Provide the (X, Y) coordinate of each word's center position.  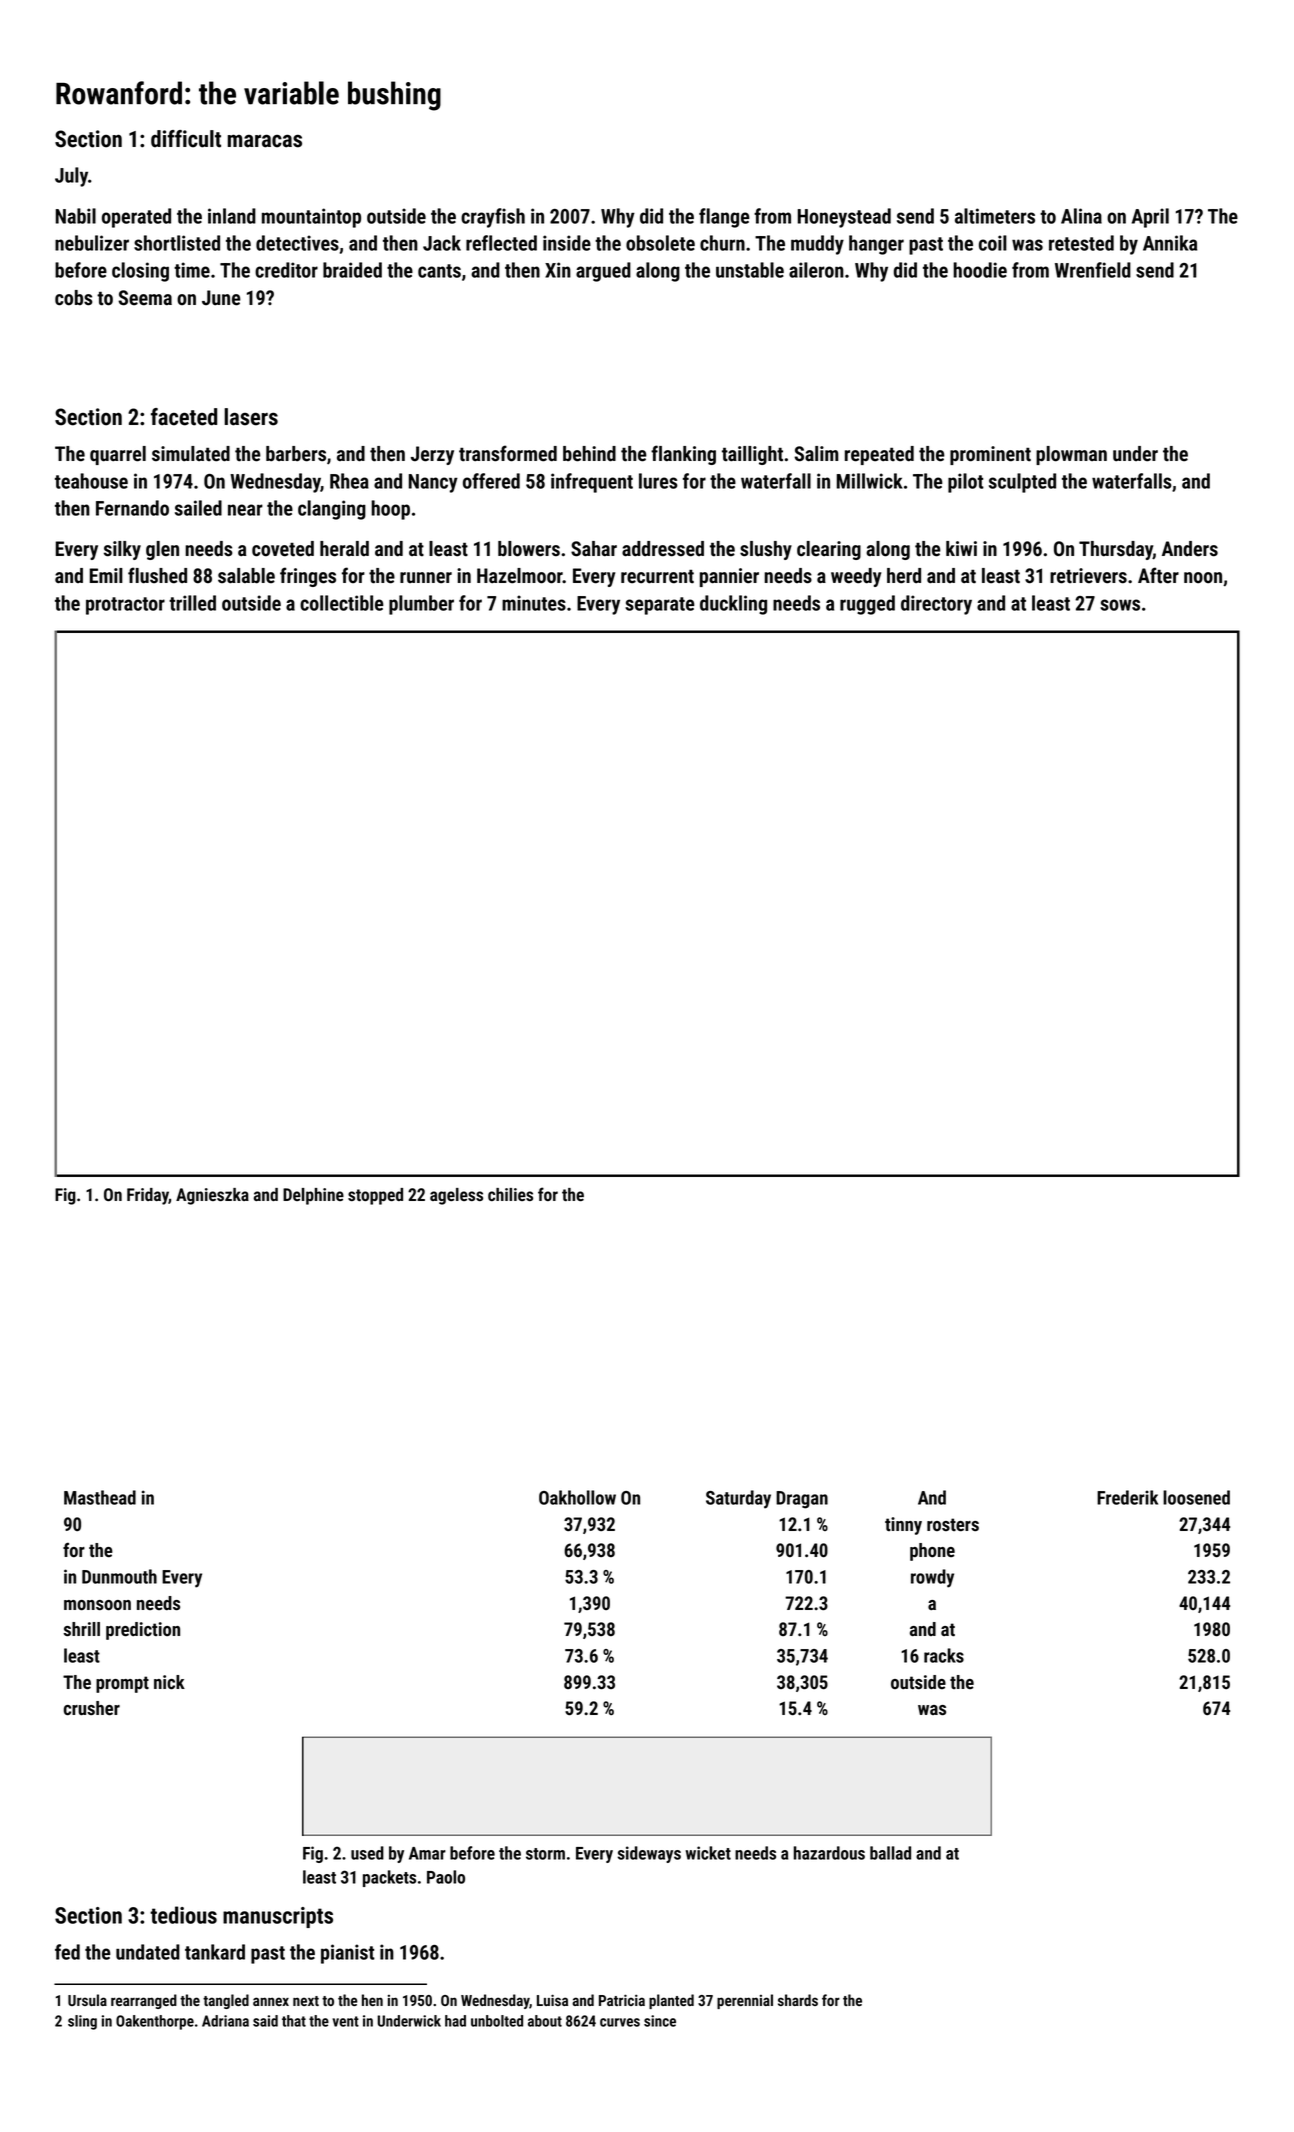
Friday (148, 1196)
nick (169, 1682)
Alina (1081, 216)
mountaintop (311, 218)
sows (1120, 605)
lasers (251, 417)
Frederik (1127, 1497)
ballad (890, 1853)
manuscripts (278, 1917)
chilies (510, 1194)
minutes (534, 603)
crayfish (493, 218)
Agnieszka (212, 1196)
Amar (427, 1853)
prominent (990, 455)
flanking (683, 455)
